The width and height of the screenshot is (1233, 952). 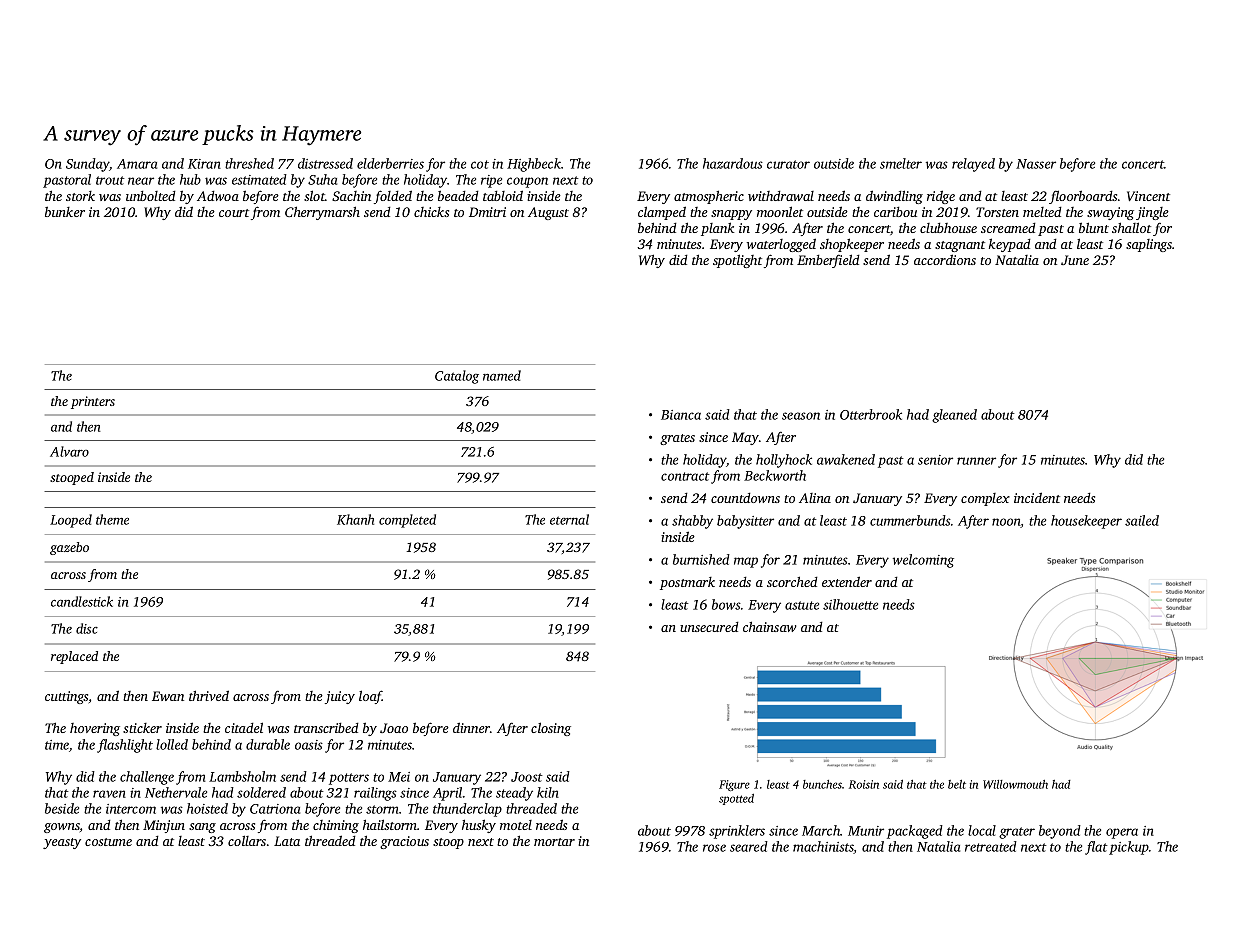 What do you see at coordinates (736, 799) in the screenshot?
I see `spotted` at bounding box center [736, 799].
